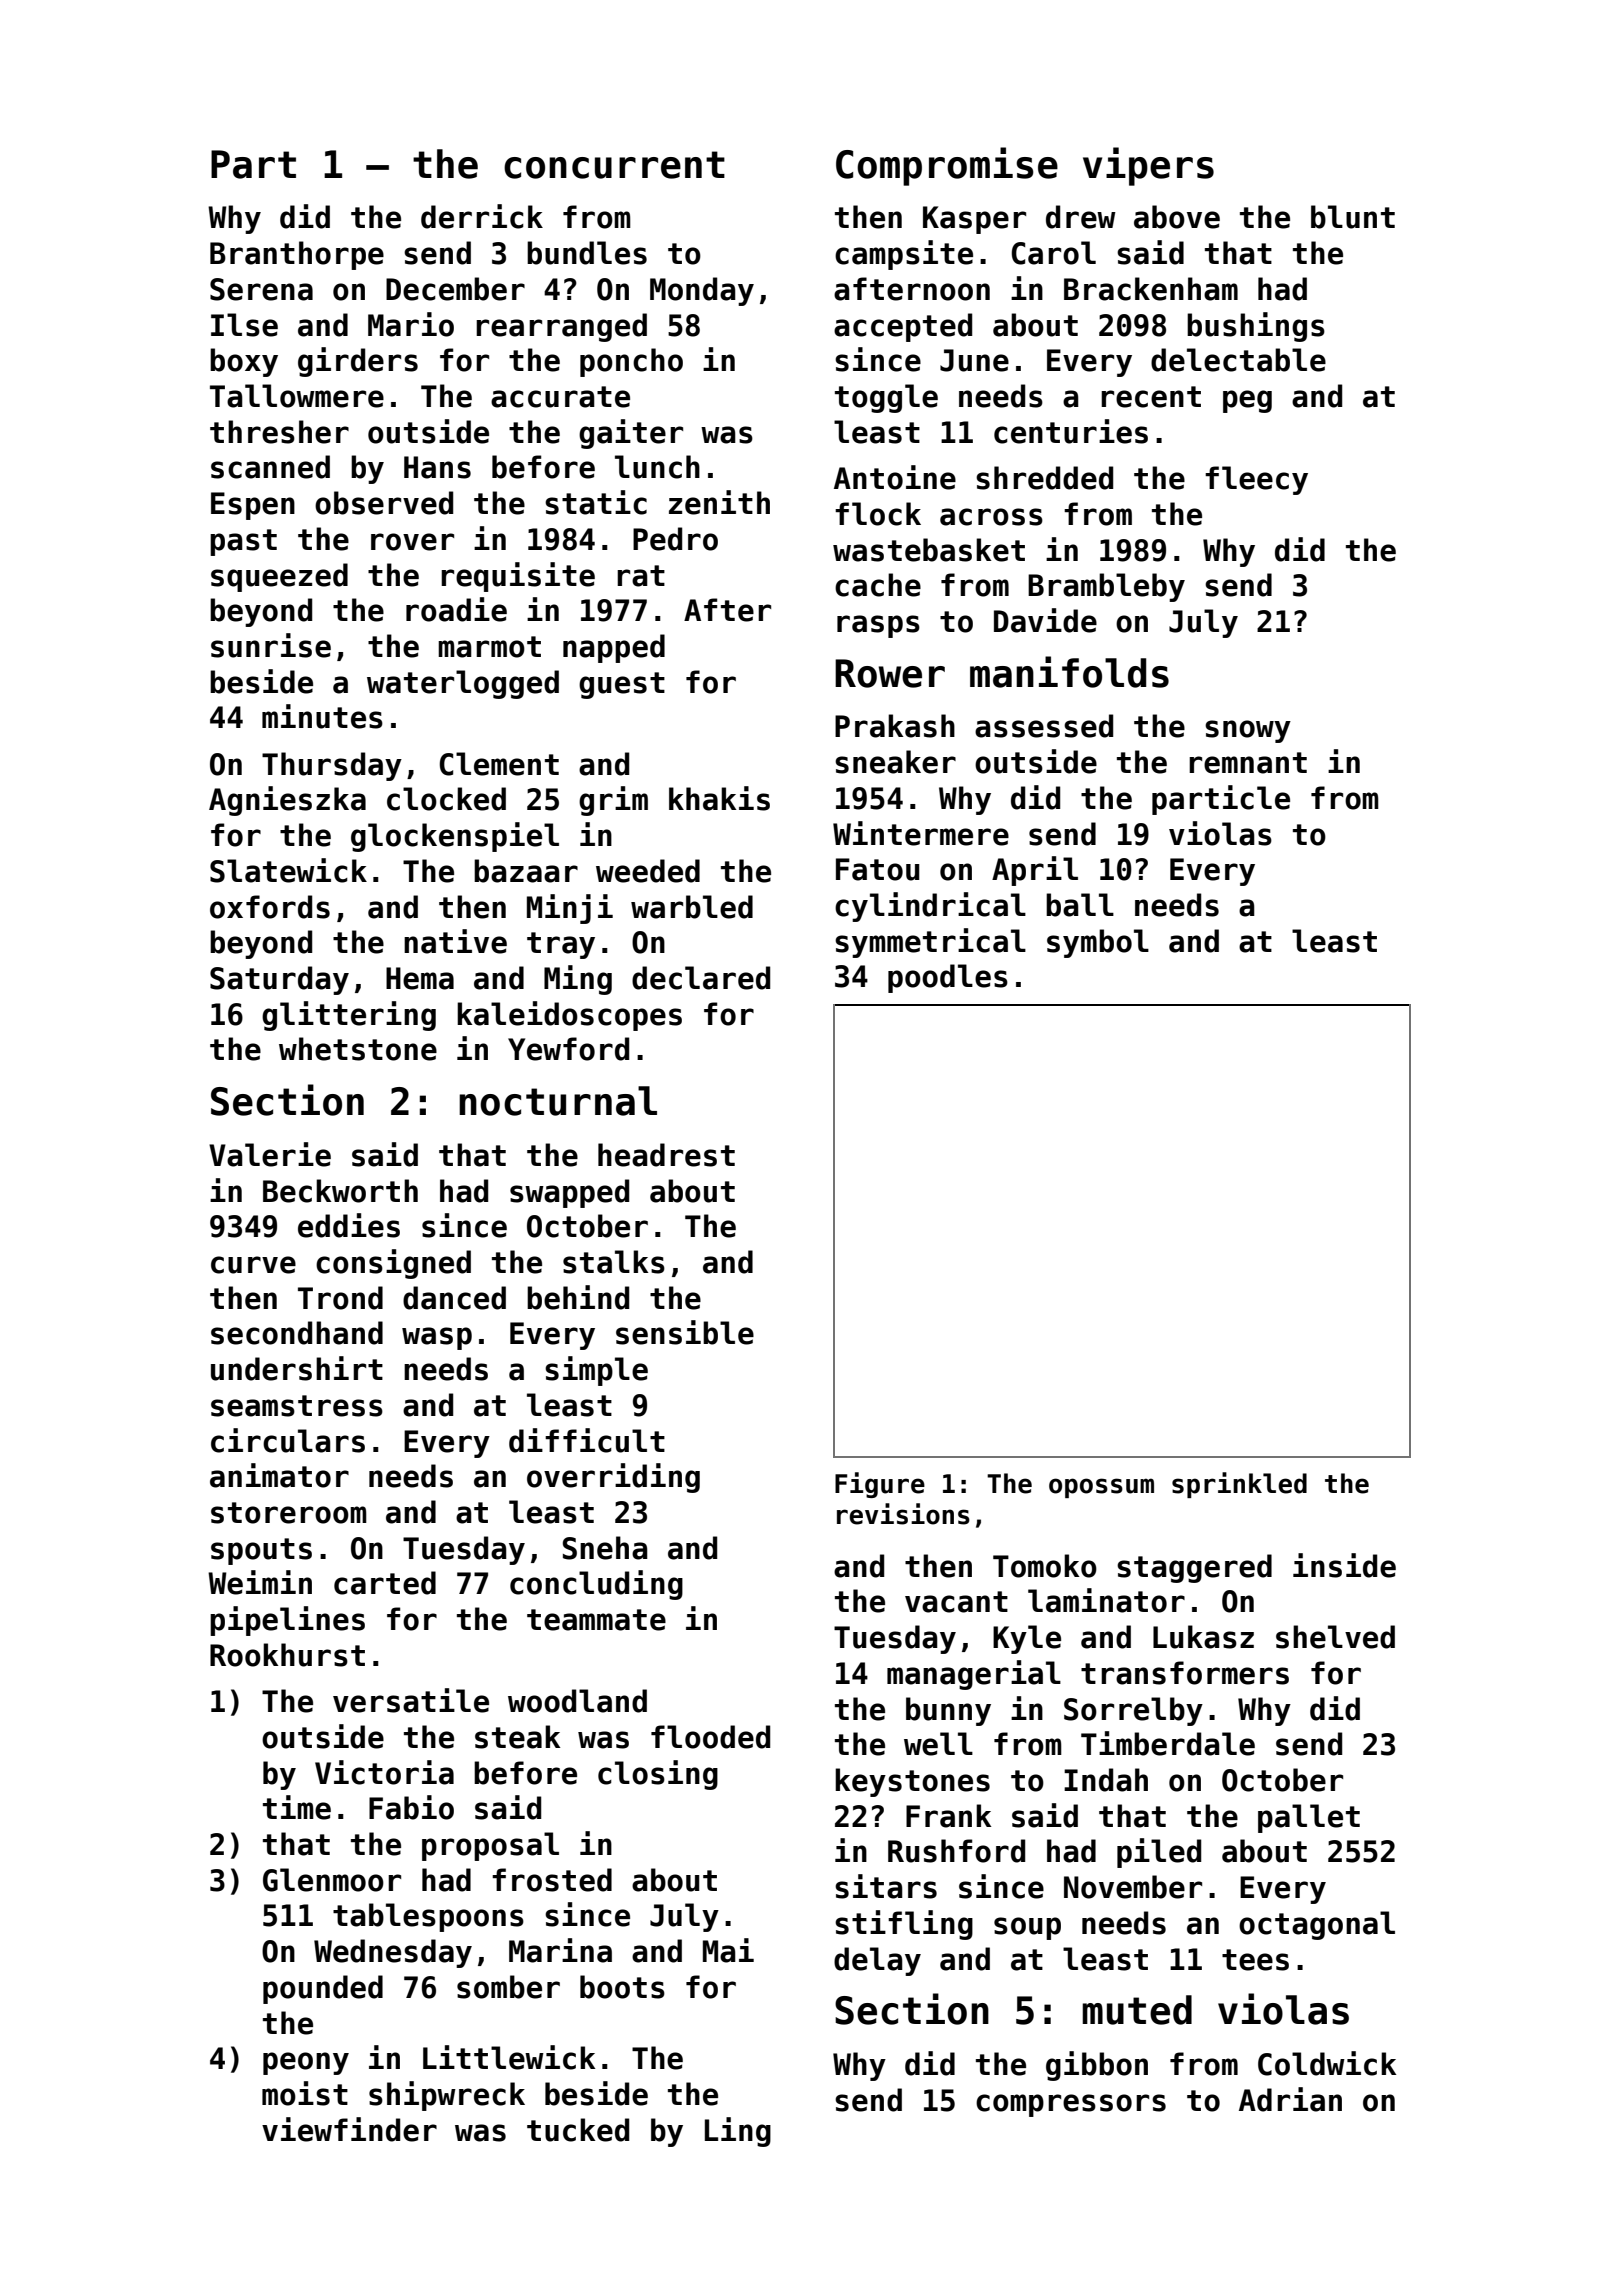 Image resolution: width=1620 pixels, height=2292 pixels. What do you see at coordinates (948, 978) in the image?
I see `poodles` at bounding box center [948, 978].
